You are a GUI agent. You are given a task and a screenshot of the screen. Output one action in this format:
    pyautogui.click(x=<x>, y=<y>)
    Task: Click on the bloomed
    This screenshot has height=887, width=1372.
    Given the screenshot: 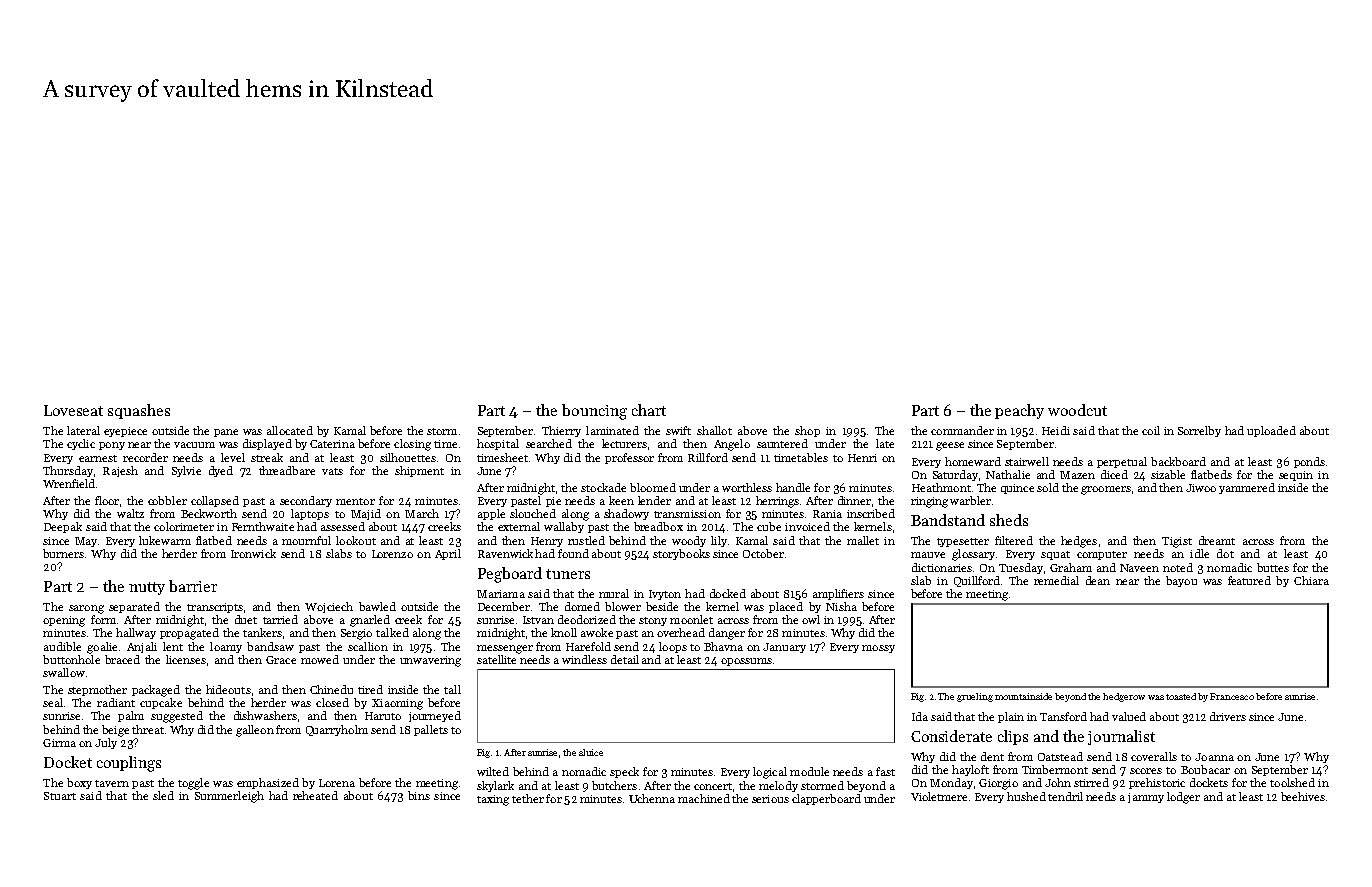 What is the action you would take?
    pyautogui.click(x=653, y=487)
